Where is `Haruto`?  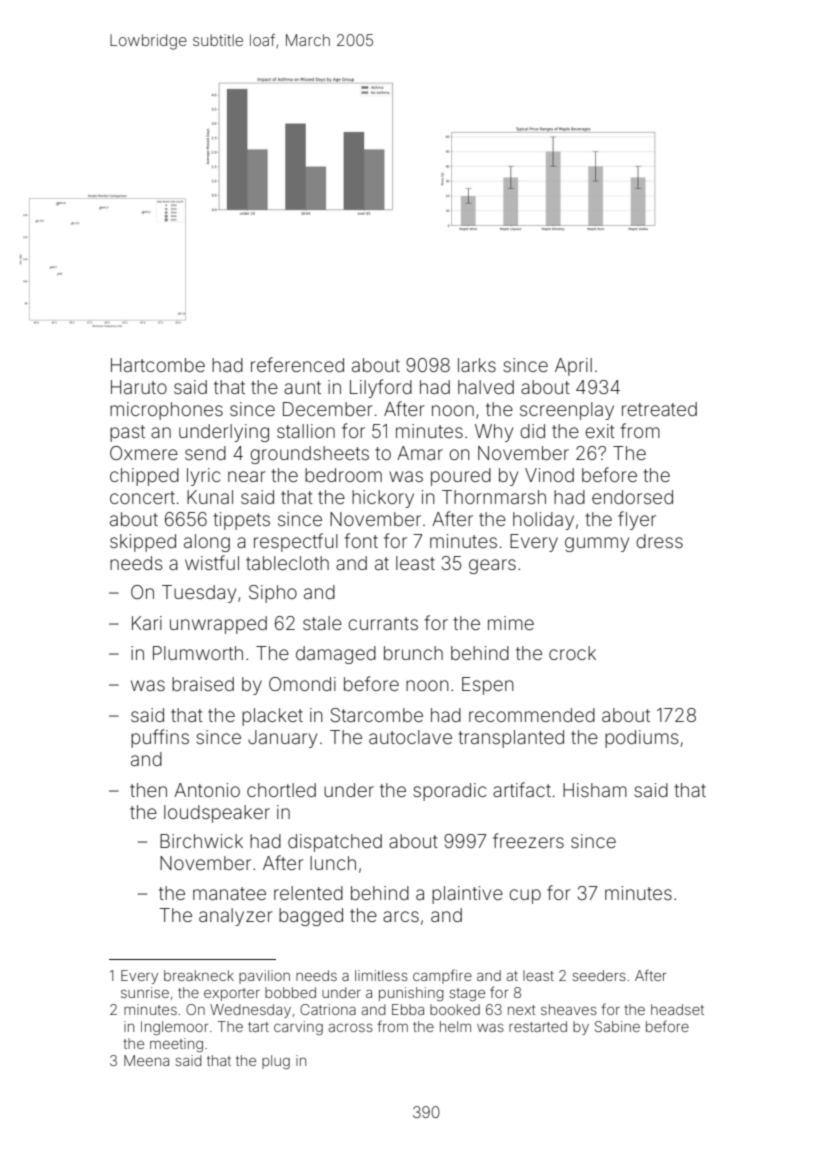 Haruto is located at coordinates (139, 387).
